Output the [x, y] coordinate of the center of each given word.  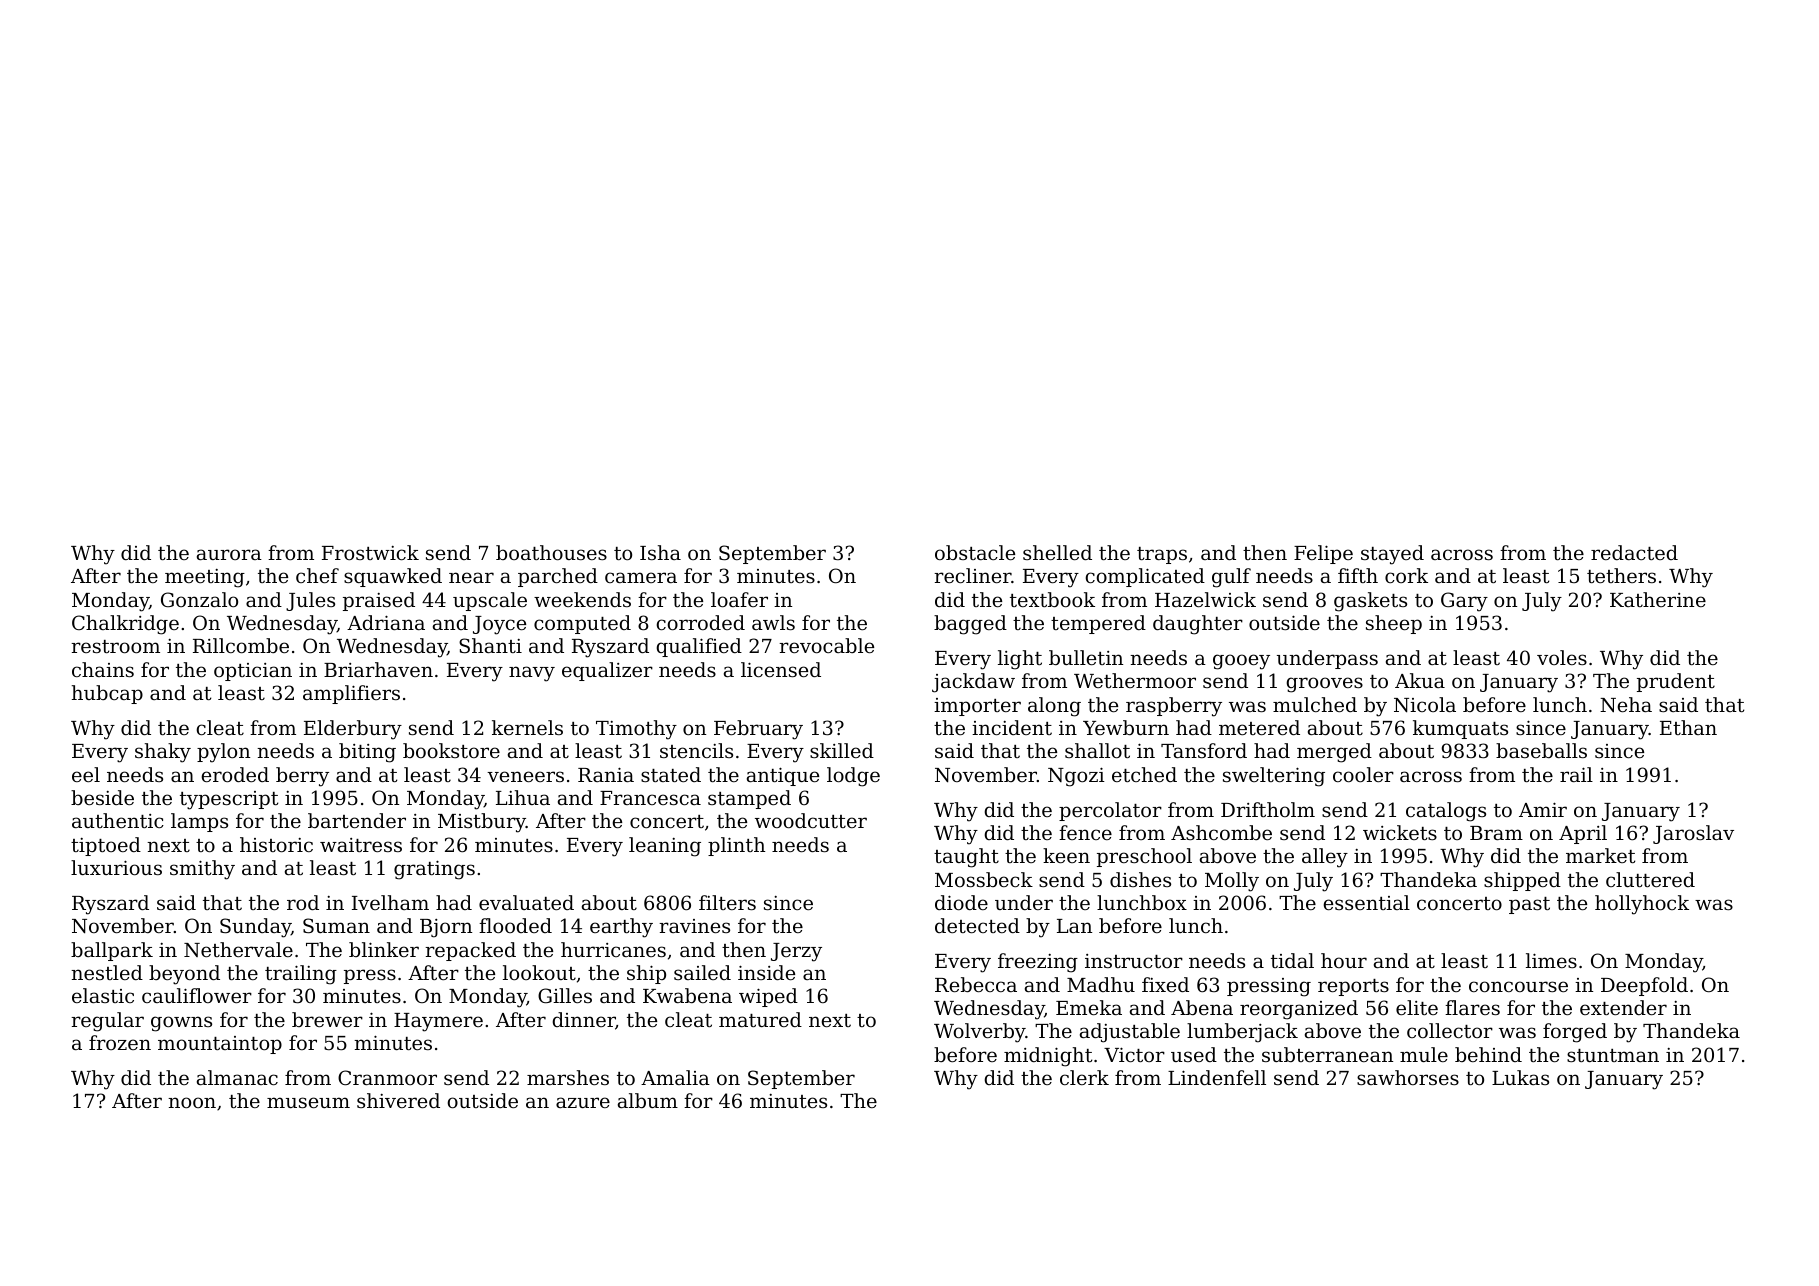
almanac [237, 1077]
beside [102, 797]
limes [1551, 960]
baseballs [1541, 750]
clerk [1084, 1077]
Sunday [255, 928]
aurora [229, 554]
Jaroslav [1693, 834]
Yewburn [1126, 727]
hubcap [107, 694]
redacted [1634, 552]
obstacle [975, 552]
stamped [749, 799]
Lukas [1520, 1077]
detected [977, 925]
